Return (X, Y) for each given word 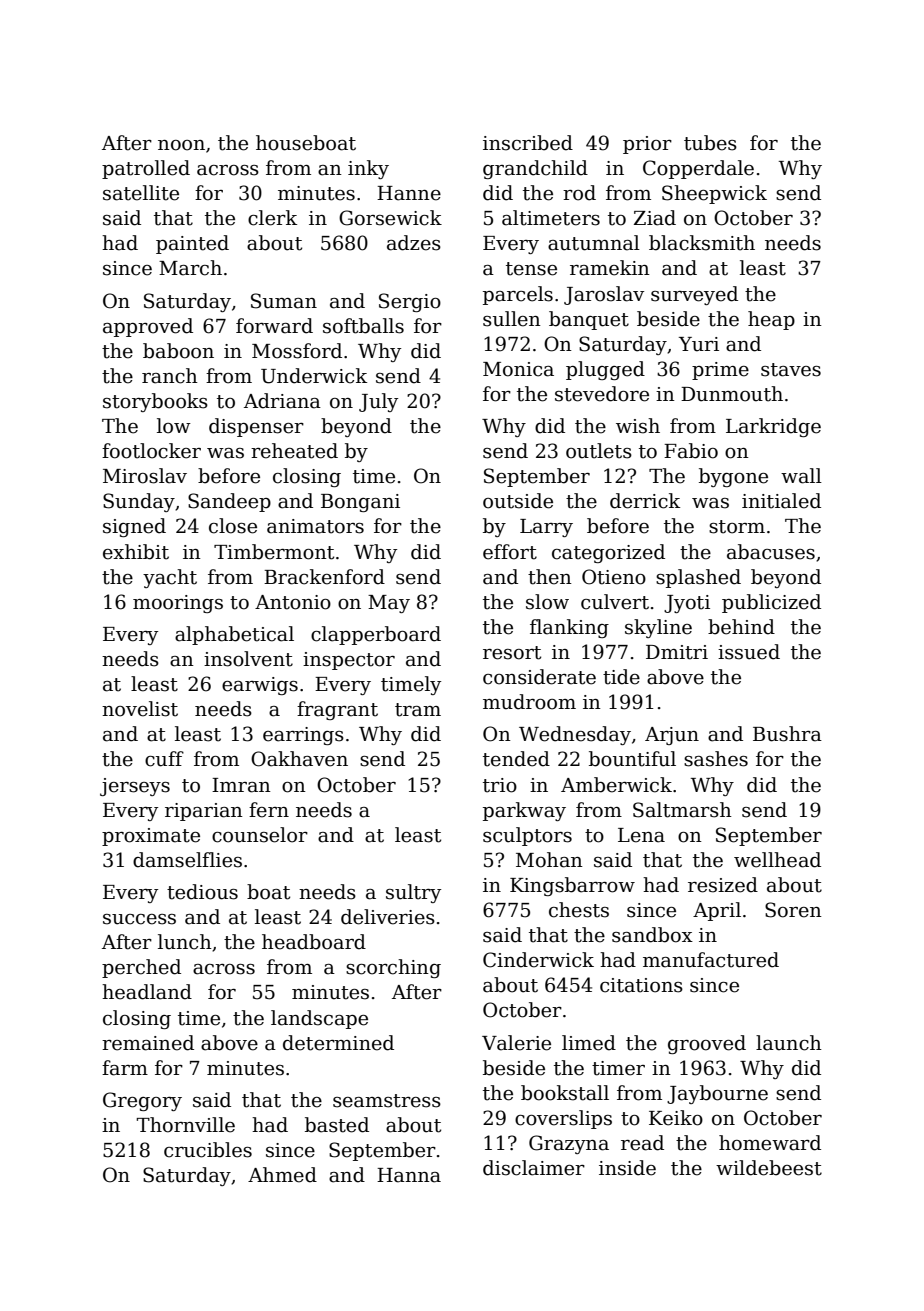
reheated (294, 451)
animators (315, 526)
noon (181, 145)
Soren (793, 910)
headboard (314, 942)
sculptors (527, 836)
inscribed (528, 143)
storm (737, 527)
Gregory (142, 1101)
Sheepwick (714, 194)
